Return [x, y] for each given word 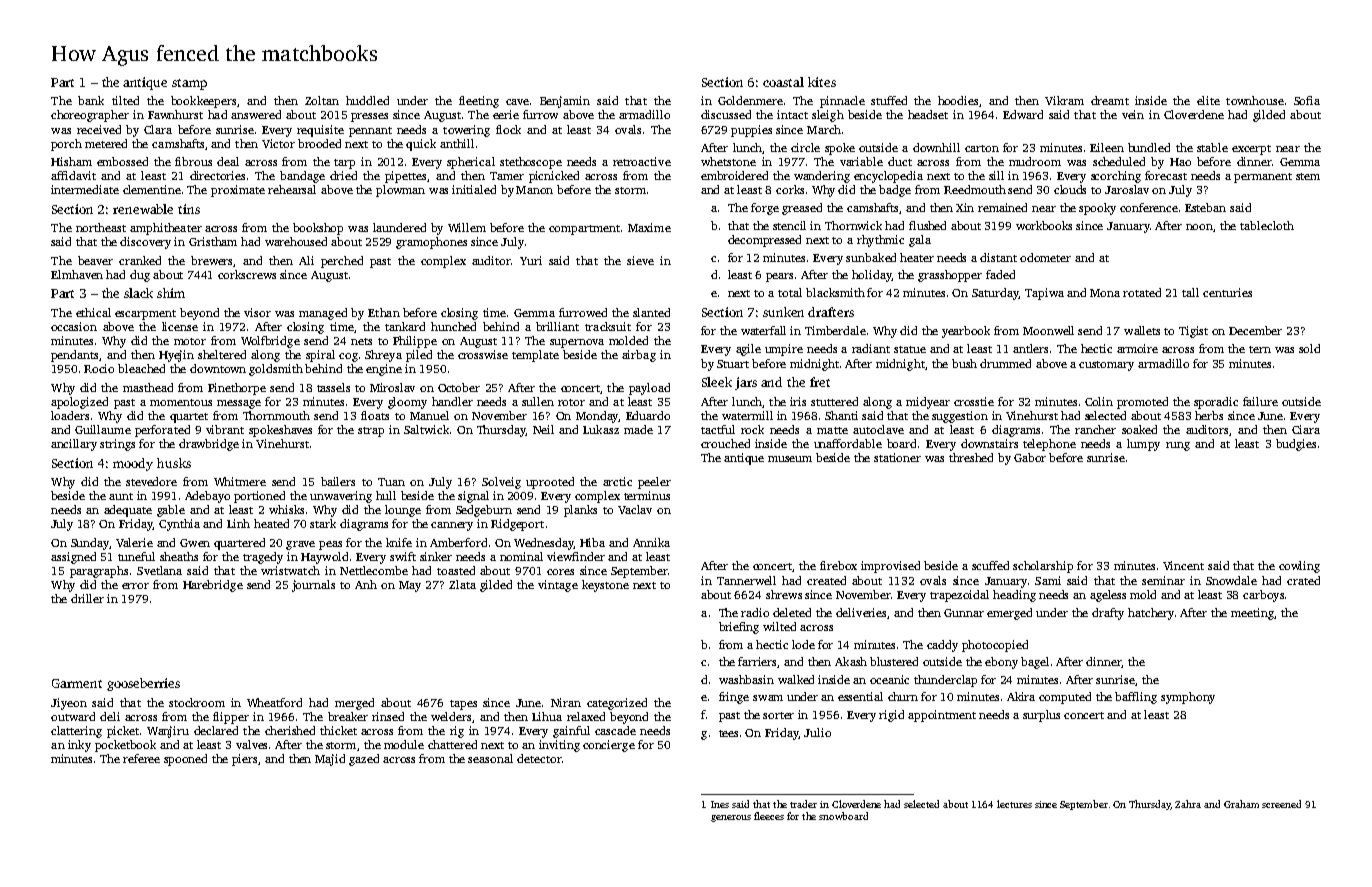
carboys [1263, 596]
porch [66, 145]
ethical [93, 312]
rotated [1142, 292]
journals [313, 586]
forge [765, 209]
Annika [651, 542]
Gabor [1030, 457]
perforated [162, 431]
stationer [897, 457]
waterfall [763, 330]
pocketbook [125, 746]
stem [1308, 176]
